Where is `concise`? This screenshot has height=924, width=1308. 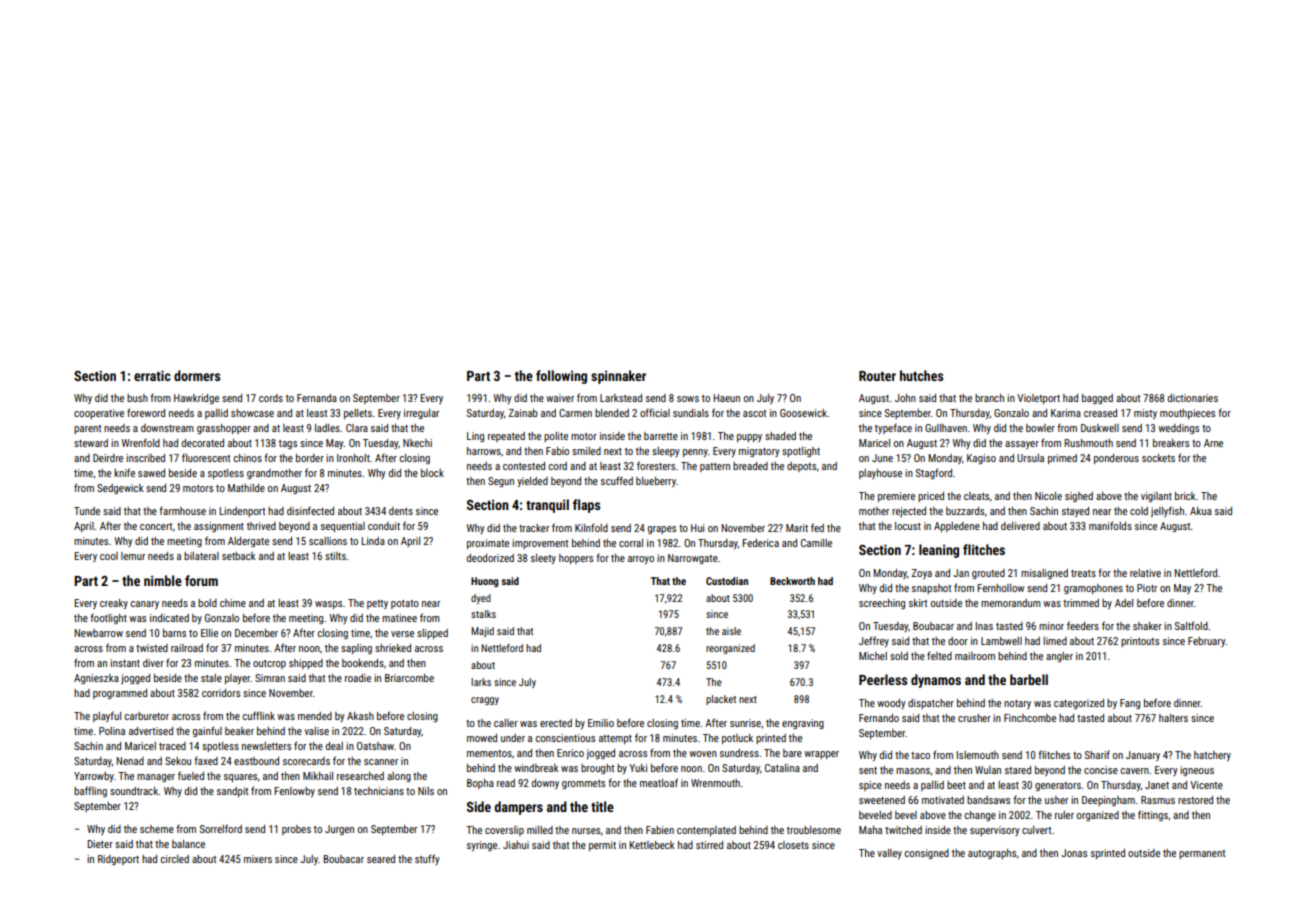 concise is located at coordinates (1101, 770).
